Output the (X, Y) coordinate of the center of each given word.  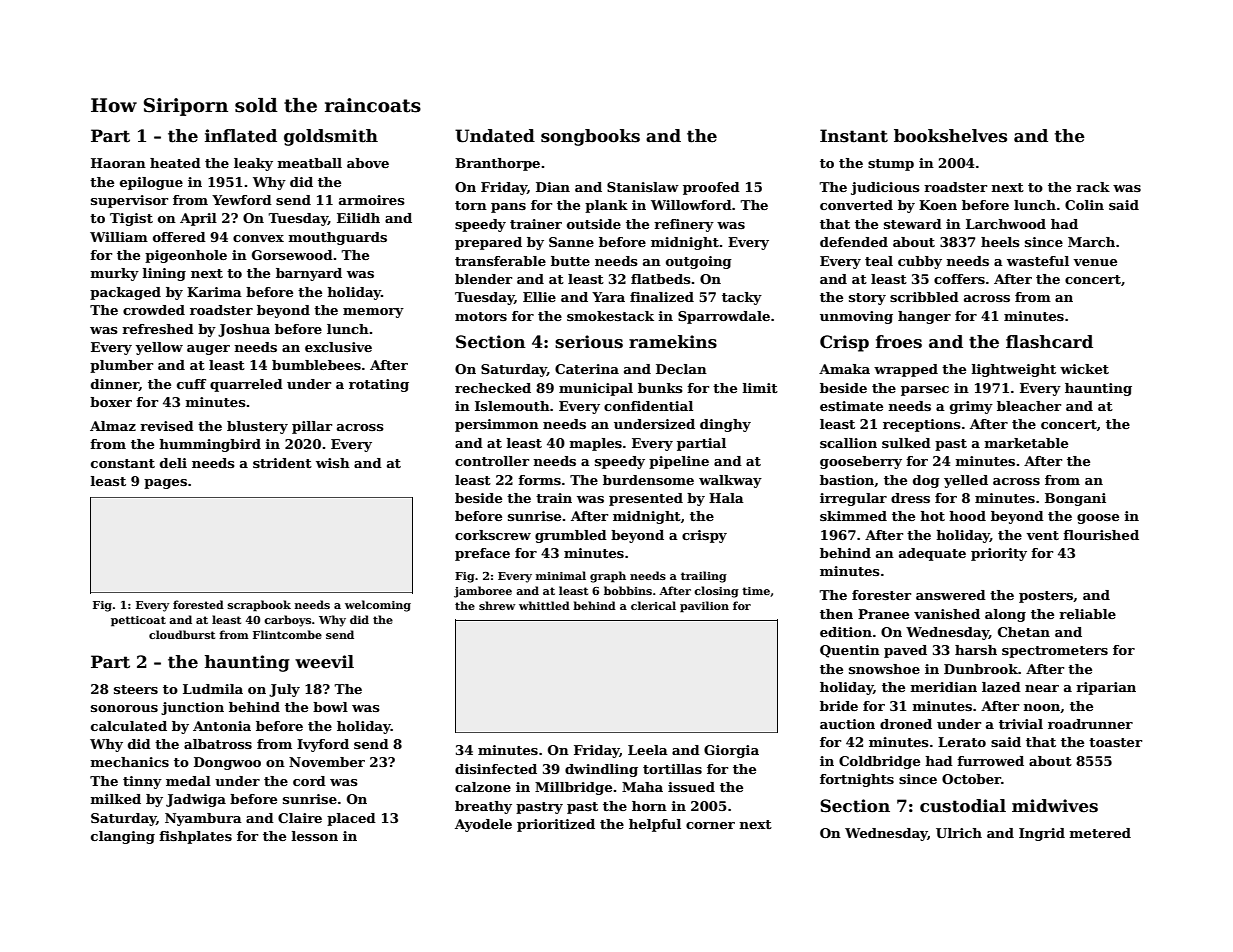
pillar (312, 427)
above (368, 163)
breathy (483, 807)
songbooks (590, 137)
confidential (648, 406)
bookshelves (950, 136)
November (327, 762)
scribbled (924, 297)
